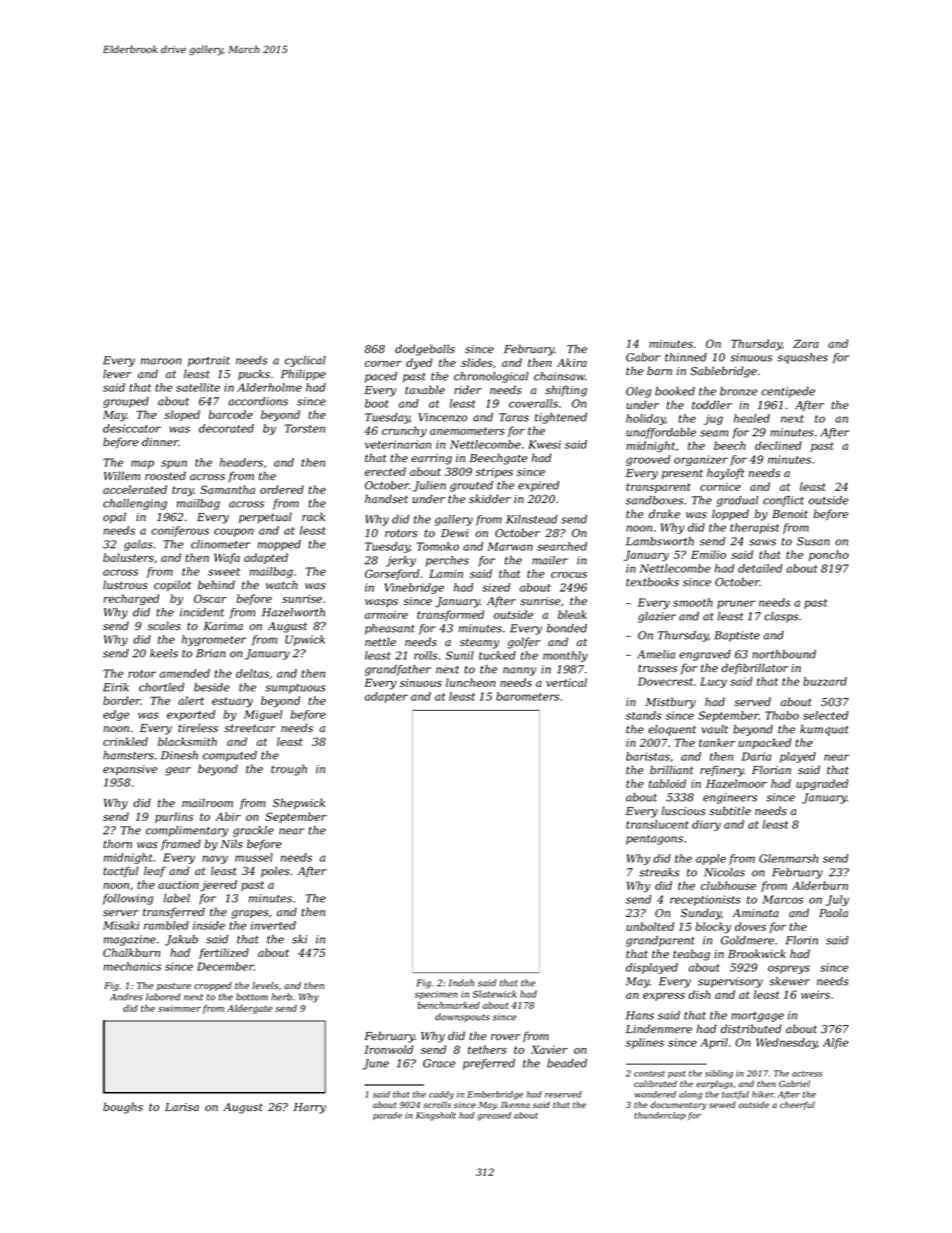 The image size is (952, 1233). I want to click on expired, so click(538, 486).
